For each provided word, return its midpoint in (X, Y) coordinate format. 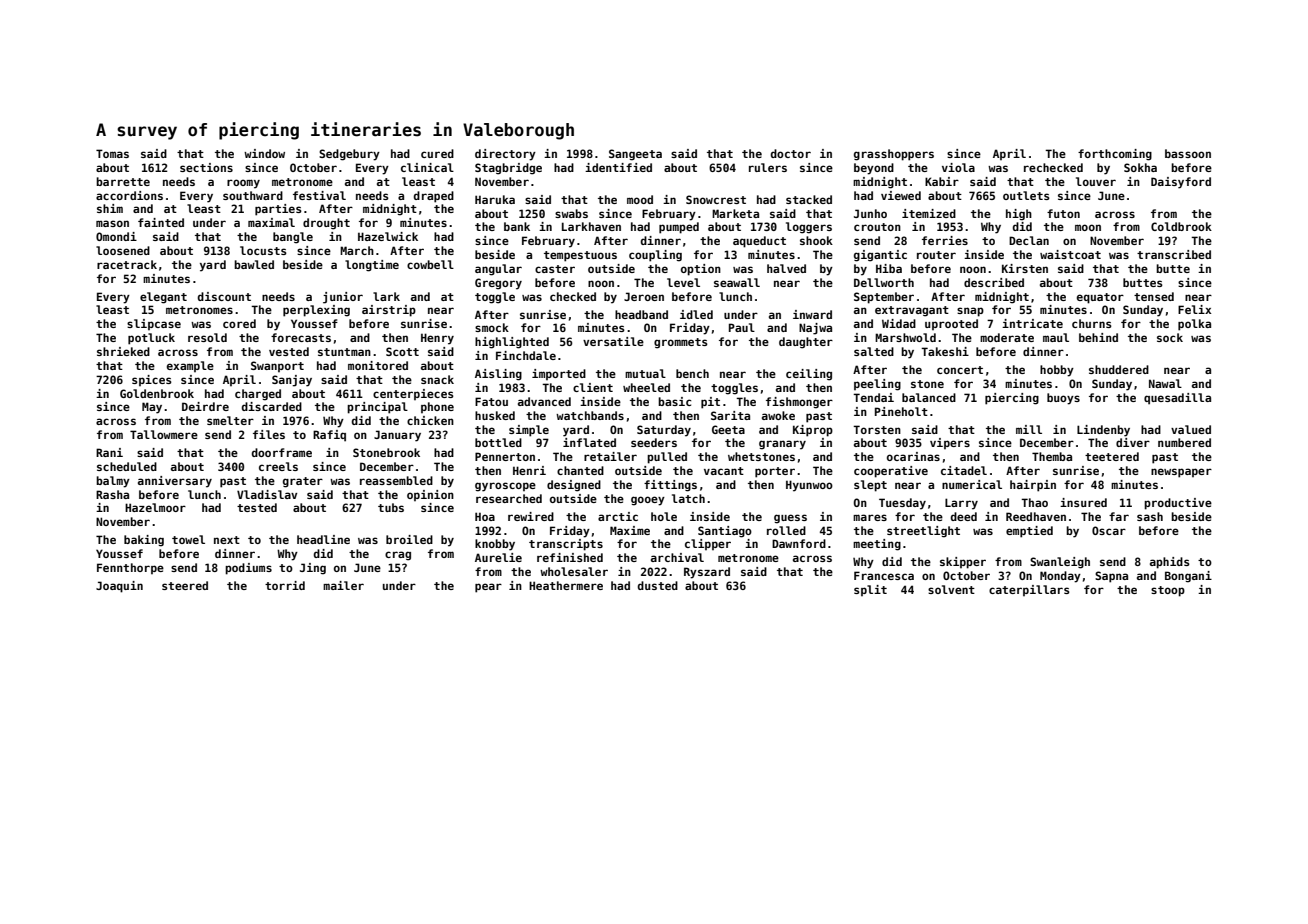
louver (1096, 181)
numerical (972, 484)
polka (1194, 325)
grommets (681, 343)
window (264, 153)
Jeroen (644, 296)
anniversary (175, 482)
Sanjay (292, 381)
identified (618, 167)
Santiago (725, 532)
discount (224, 296)
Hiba (889, 268)
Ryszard (707, 573)
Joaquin (119, 587)
